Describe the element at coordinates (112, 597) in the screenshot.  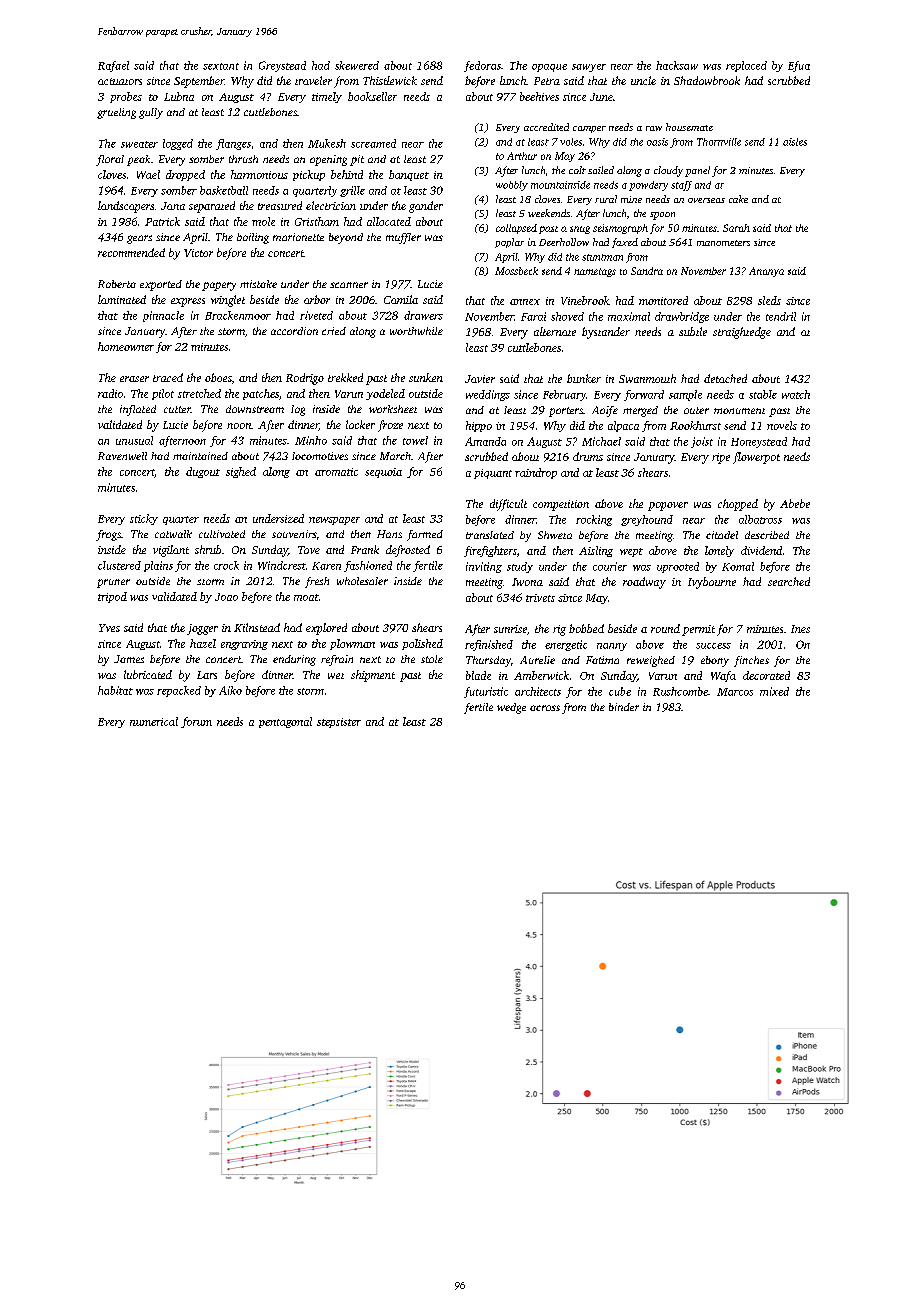
I see `tripod` at that location.
